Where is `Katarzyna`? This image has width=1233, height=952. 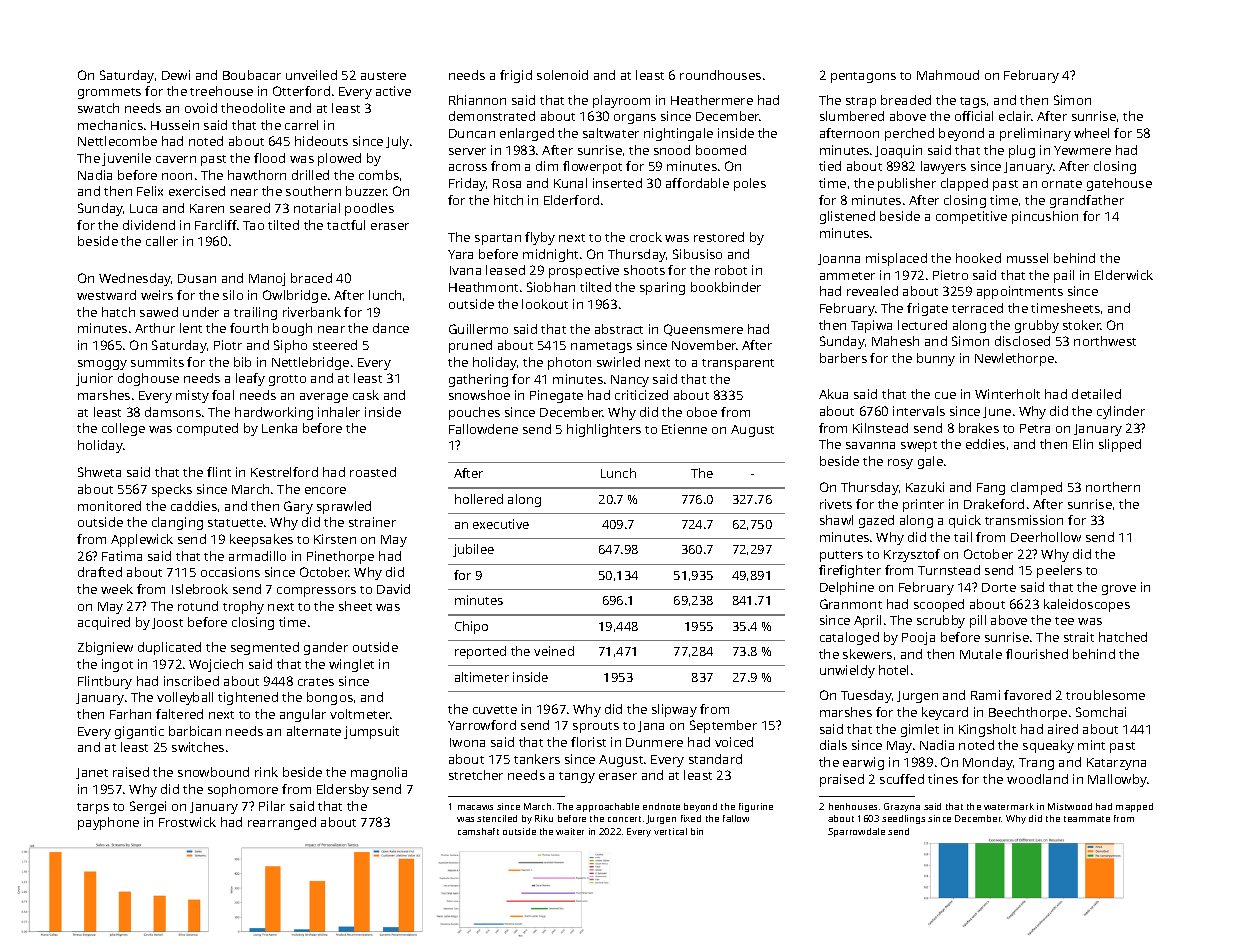
Katarzyna is located at coordinates (1116, 764).
